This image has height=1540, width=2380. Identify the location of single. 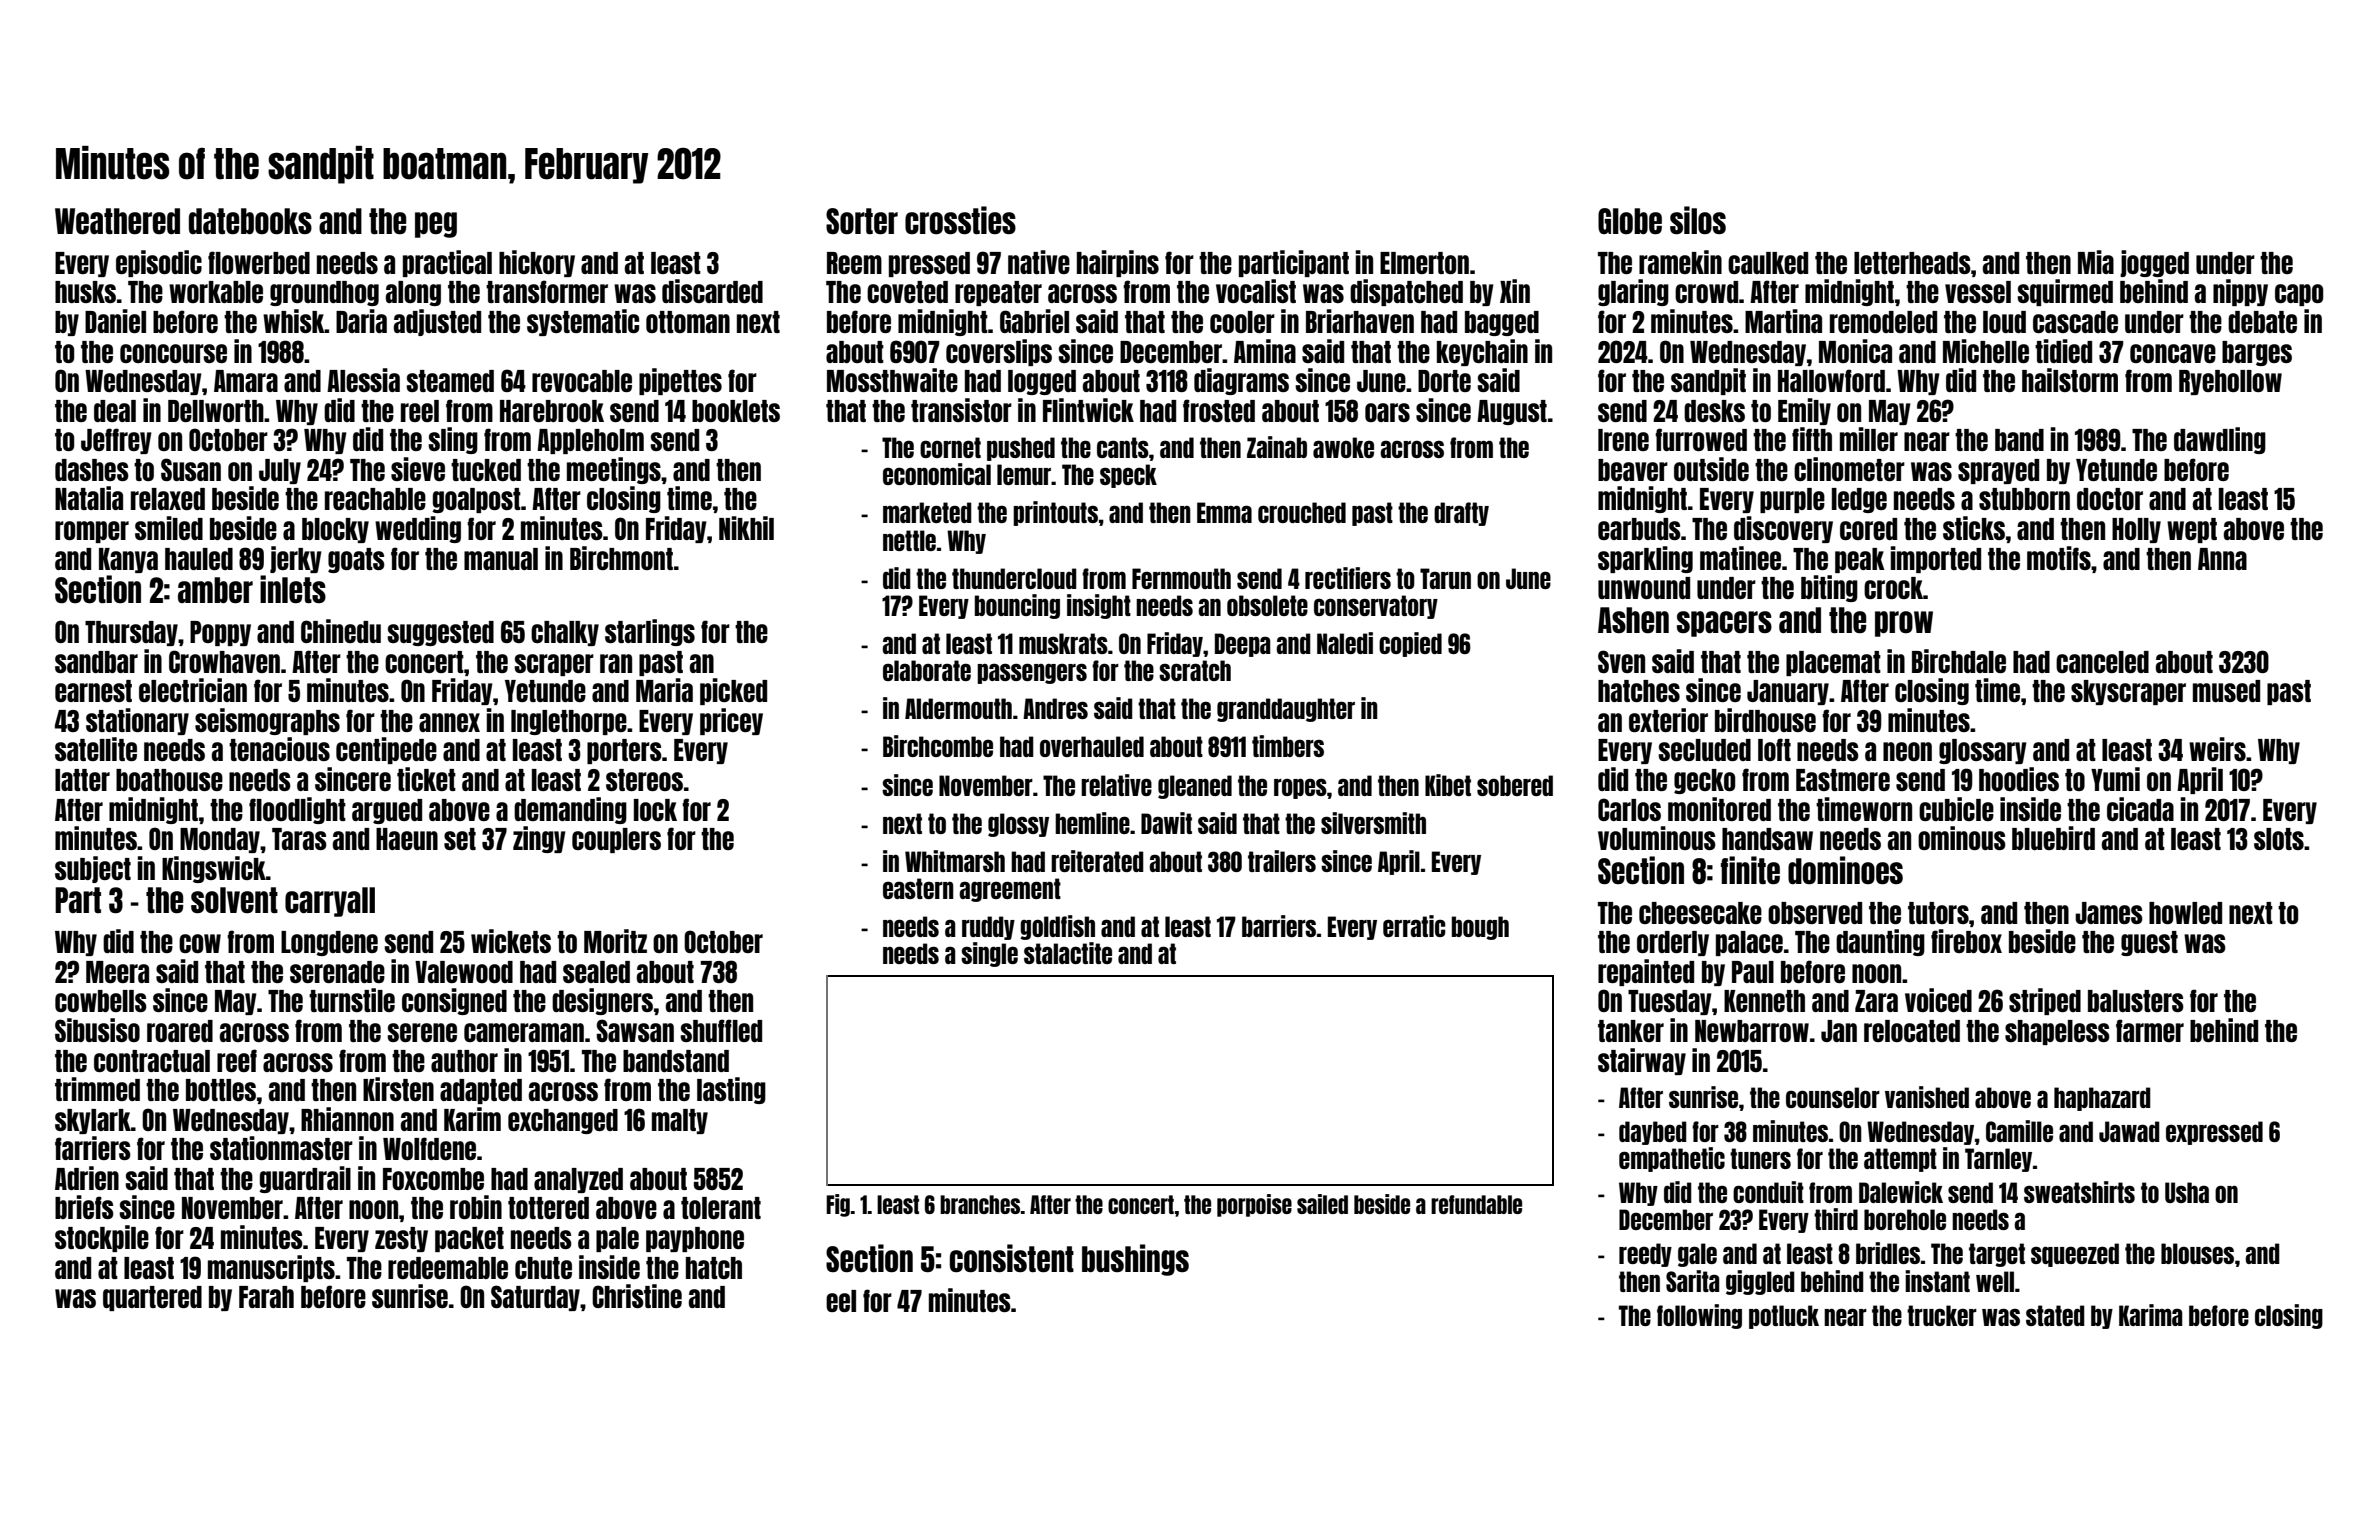
(989, 954).
